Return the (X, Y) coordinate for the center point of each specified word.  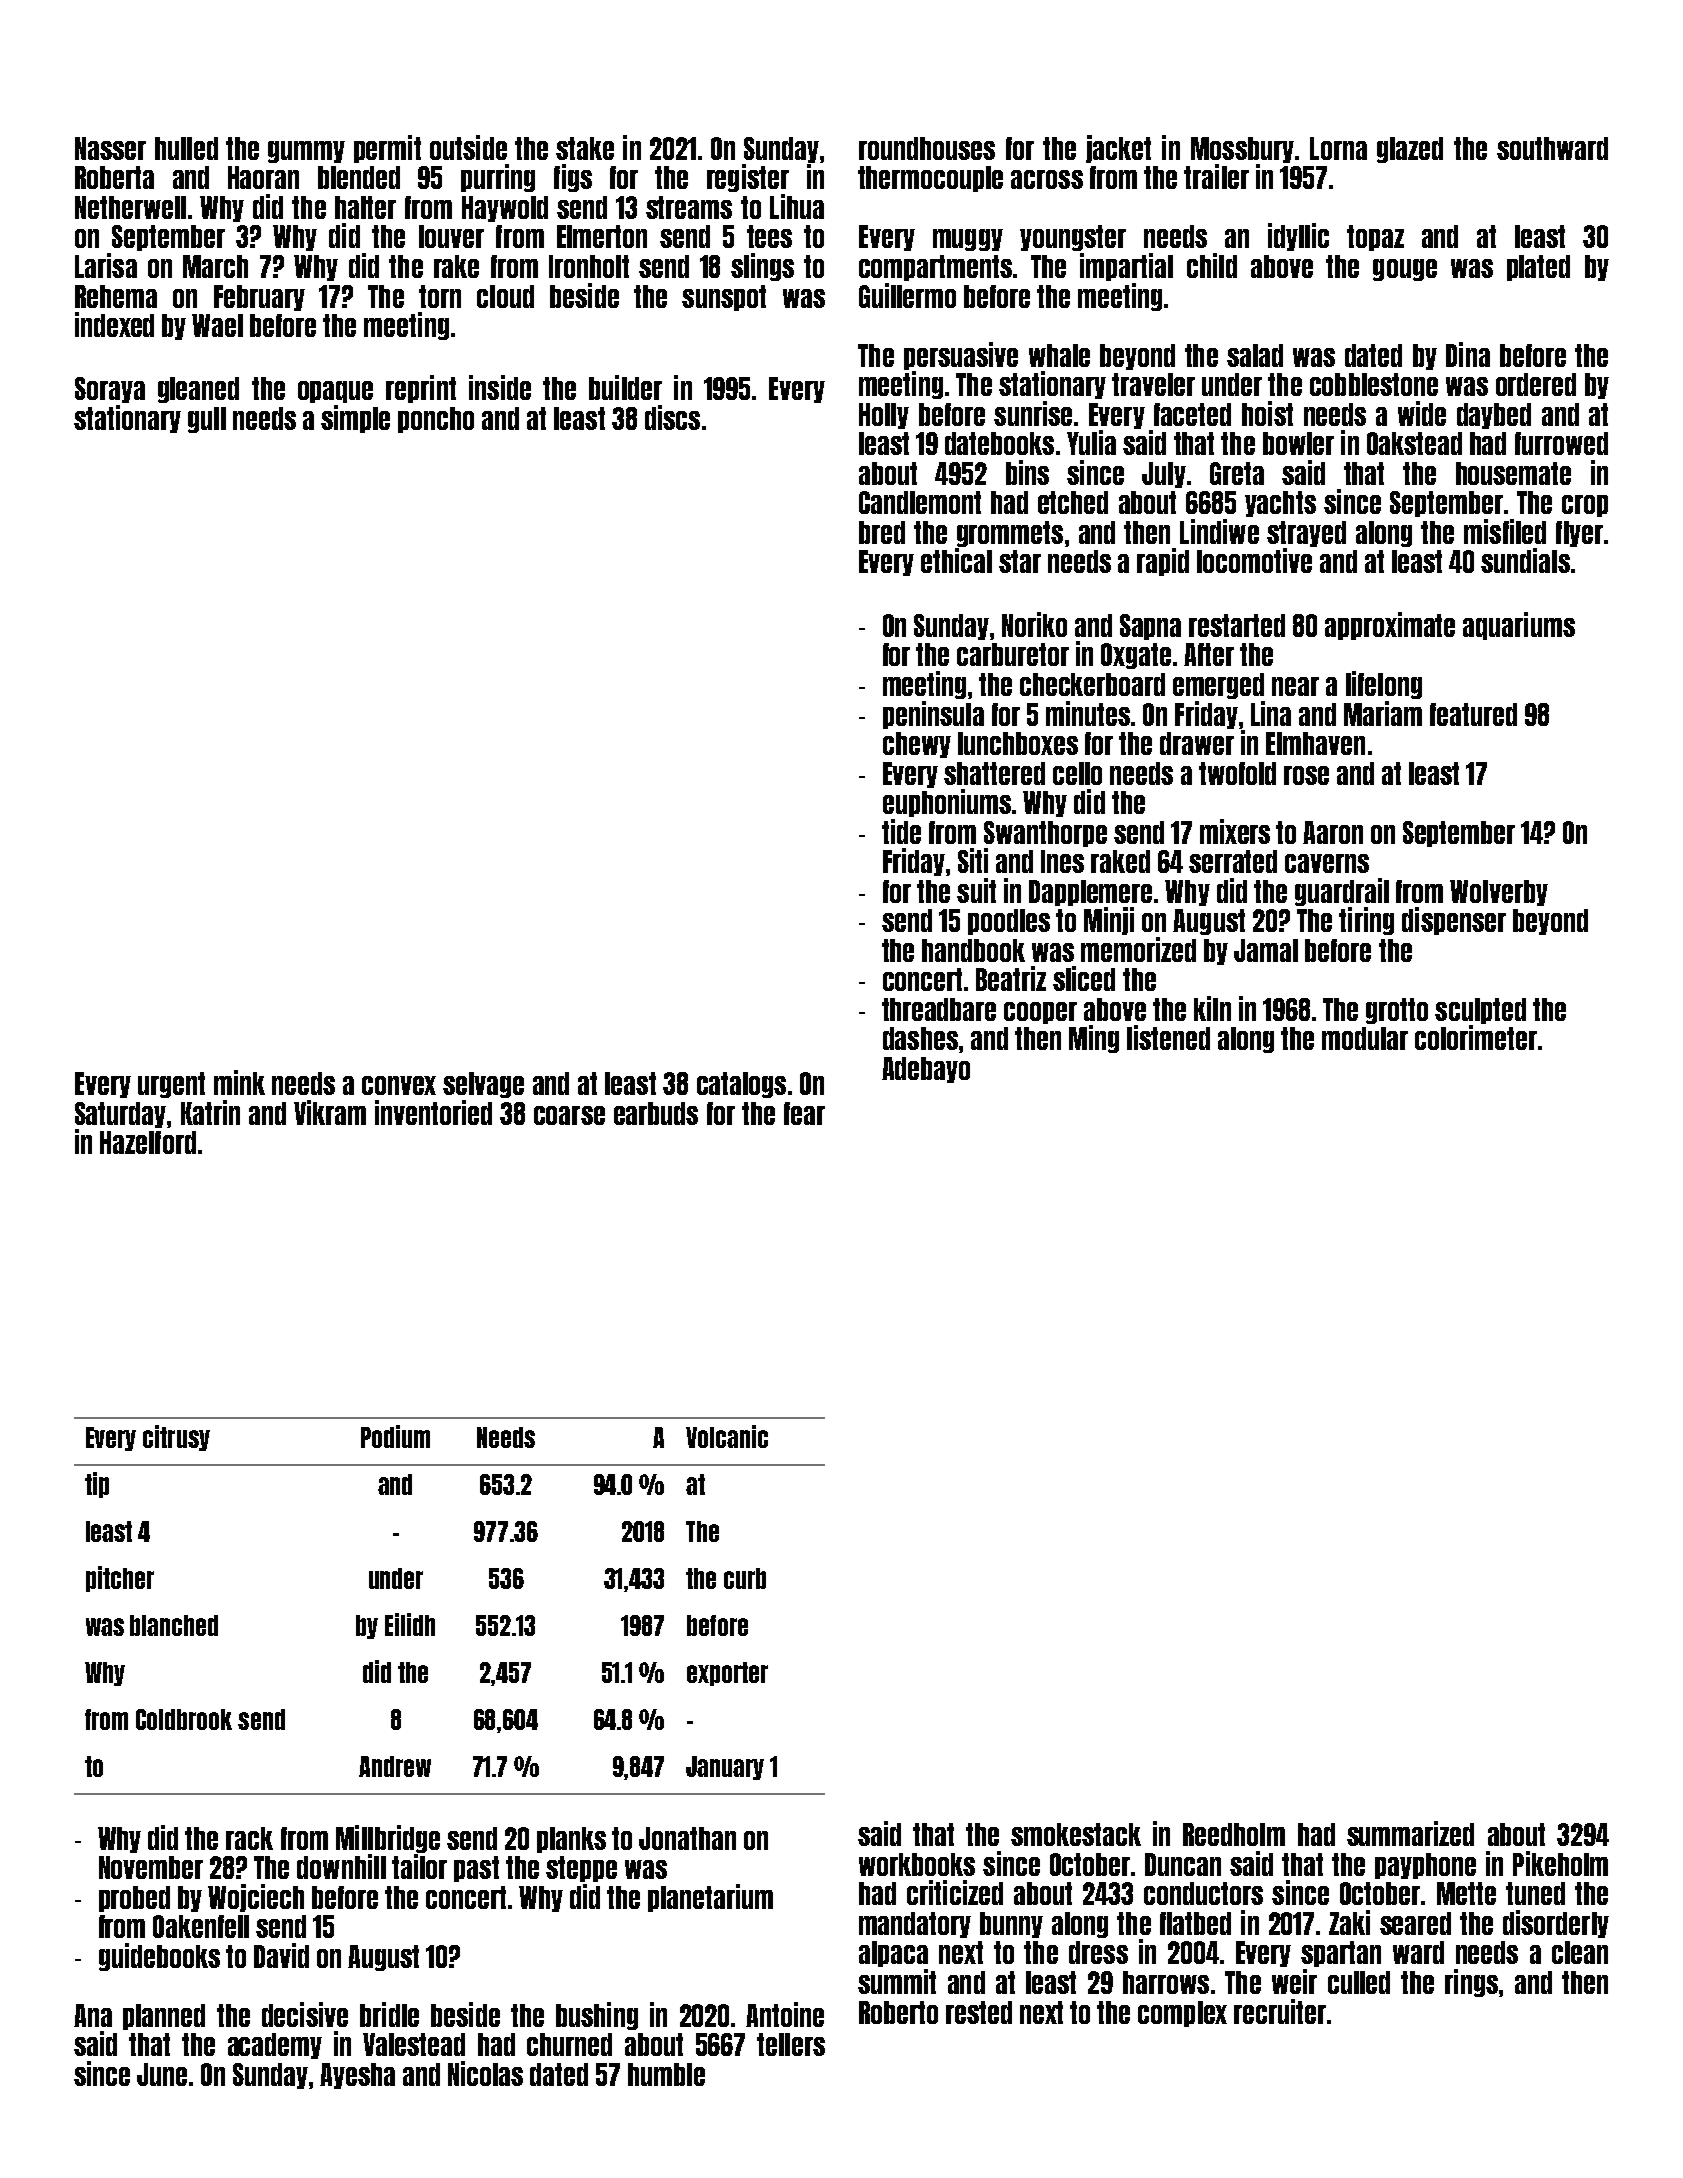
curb (745, 1578)
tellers (791, 2044)
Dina (1468, 354)
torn (440, 296)
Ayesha (357, 2076)
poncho (436, 420)
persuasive (961, 356)
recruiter (1280, 2011)
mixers (1235, 831)
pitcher (120, 1579)
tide (901, 831)
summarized (1410, 1833)
